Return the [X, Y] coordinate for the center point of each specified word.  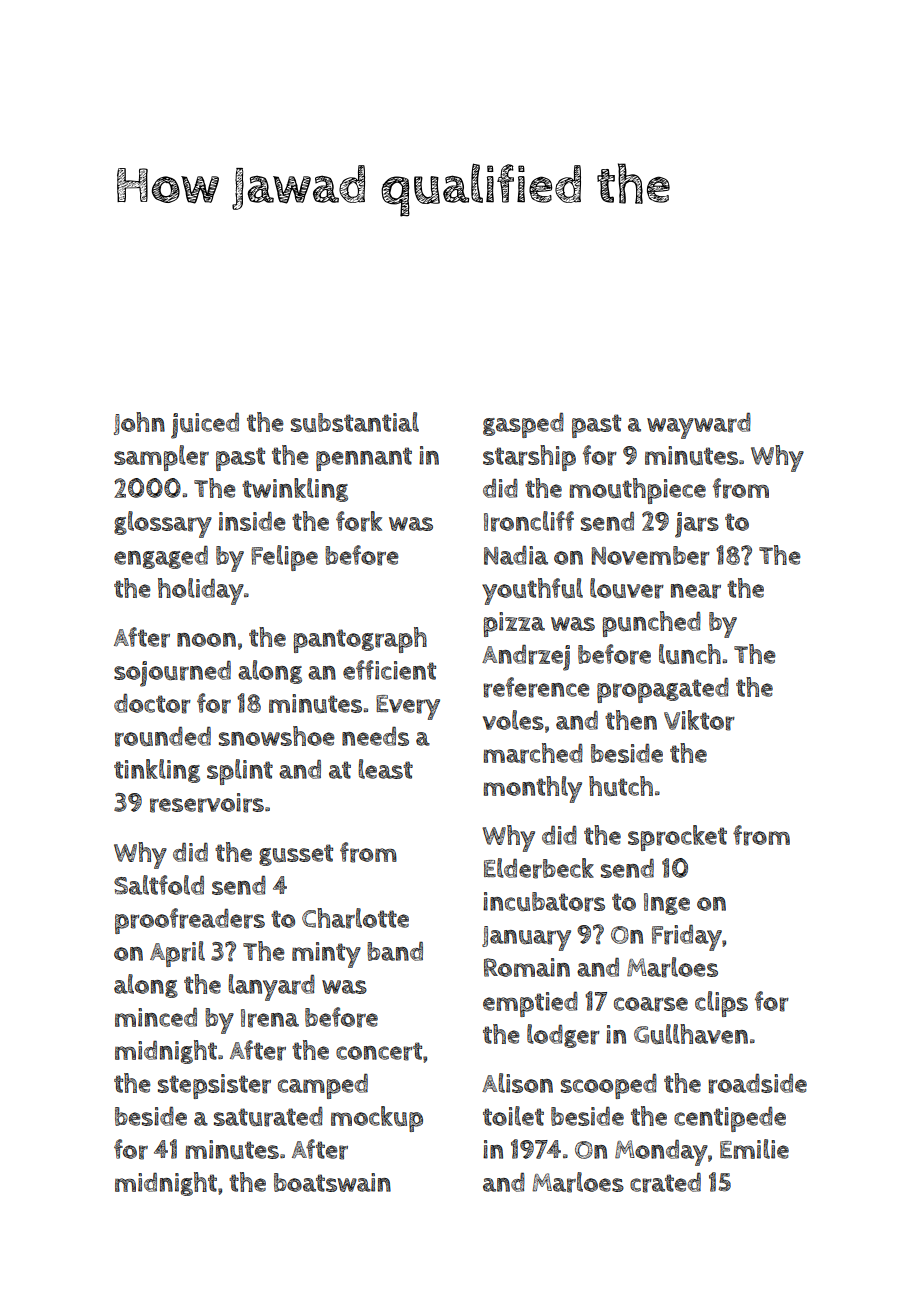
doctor [152, 704]
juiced [205, 426]
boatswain [332, 1182]
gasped [523, 425]
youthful [532, 591]
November [650, 556]
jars [697, 525]
